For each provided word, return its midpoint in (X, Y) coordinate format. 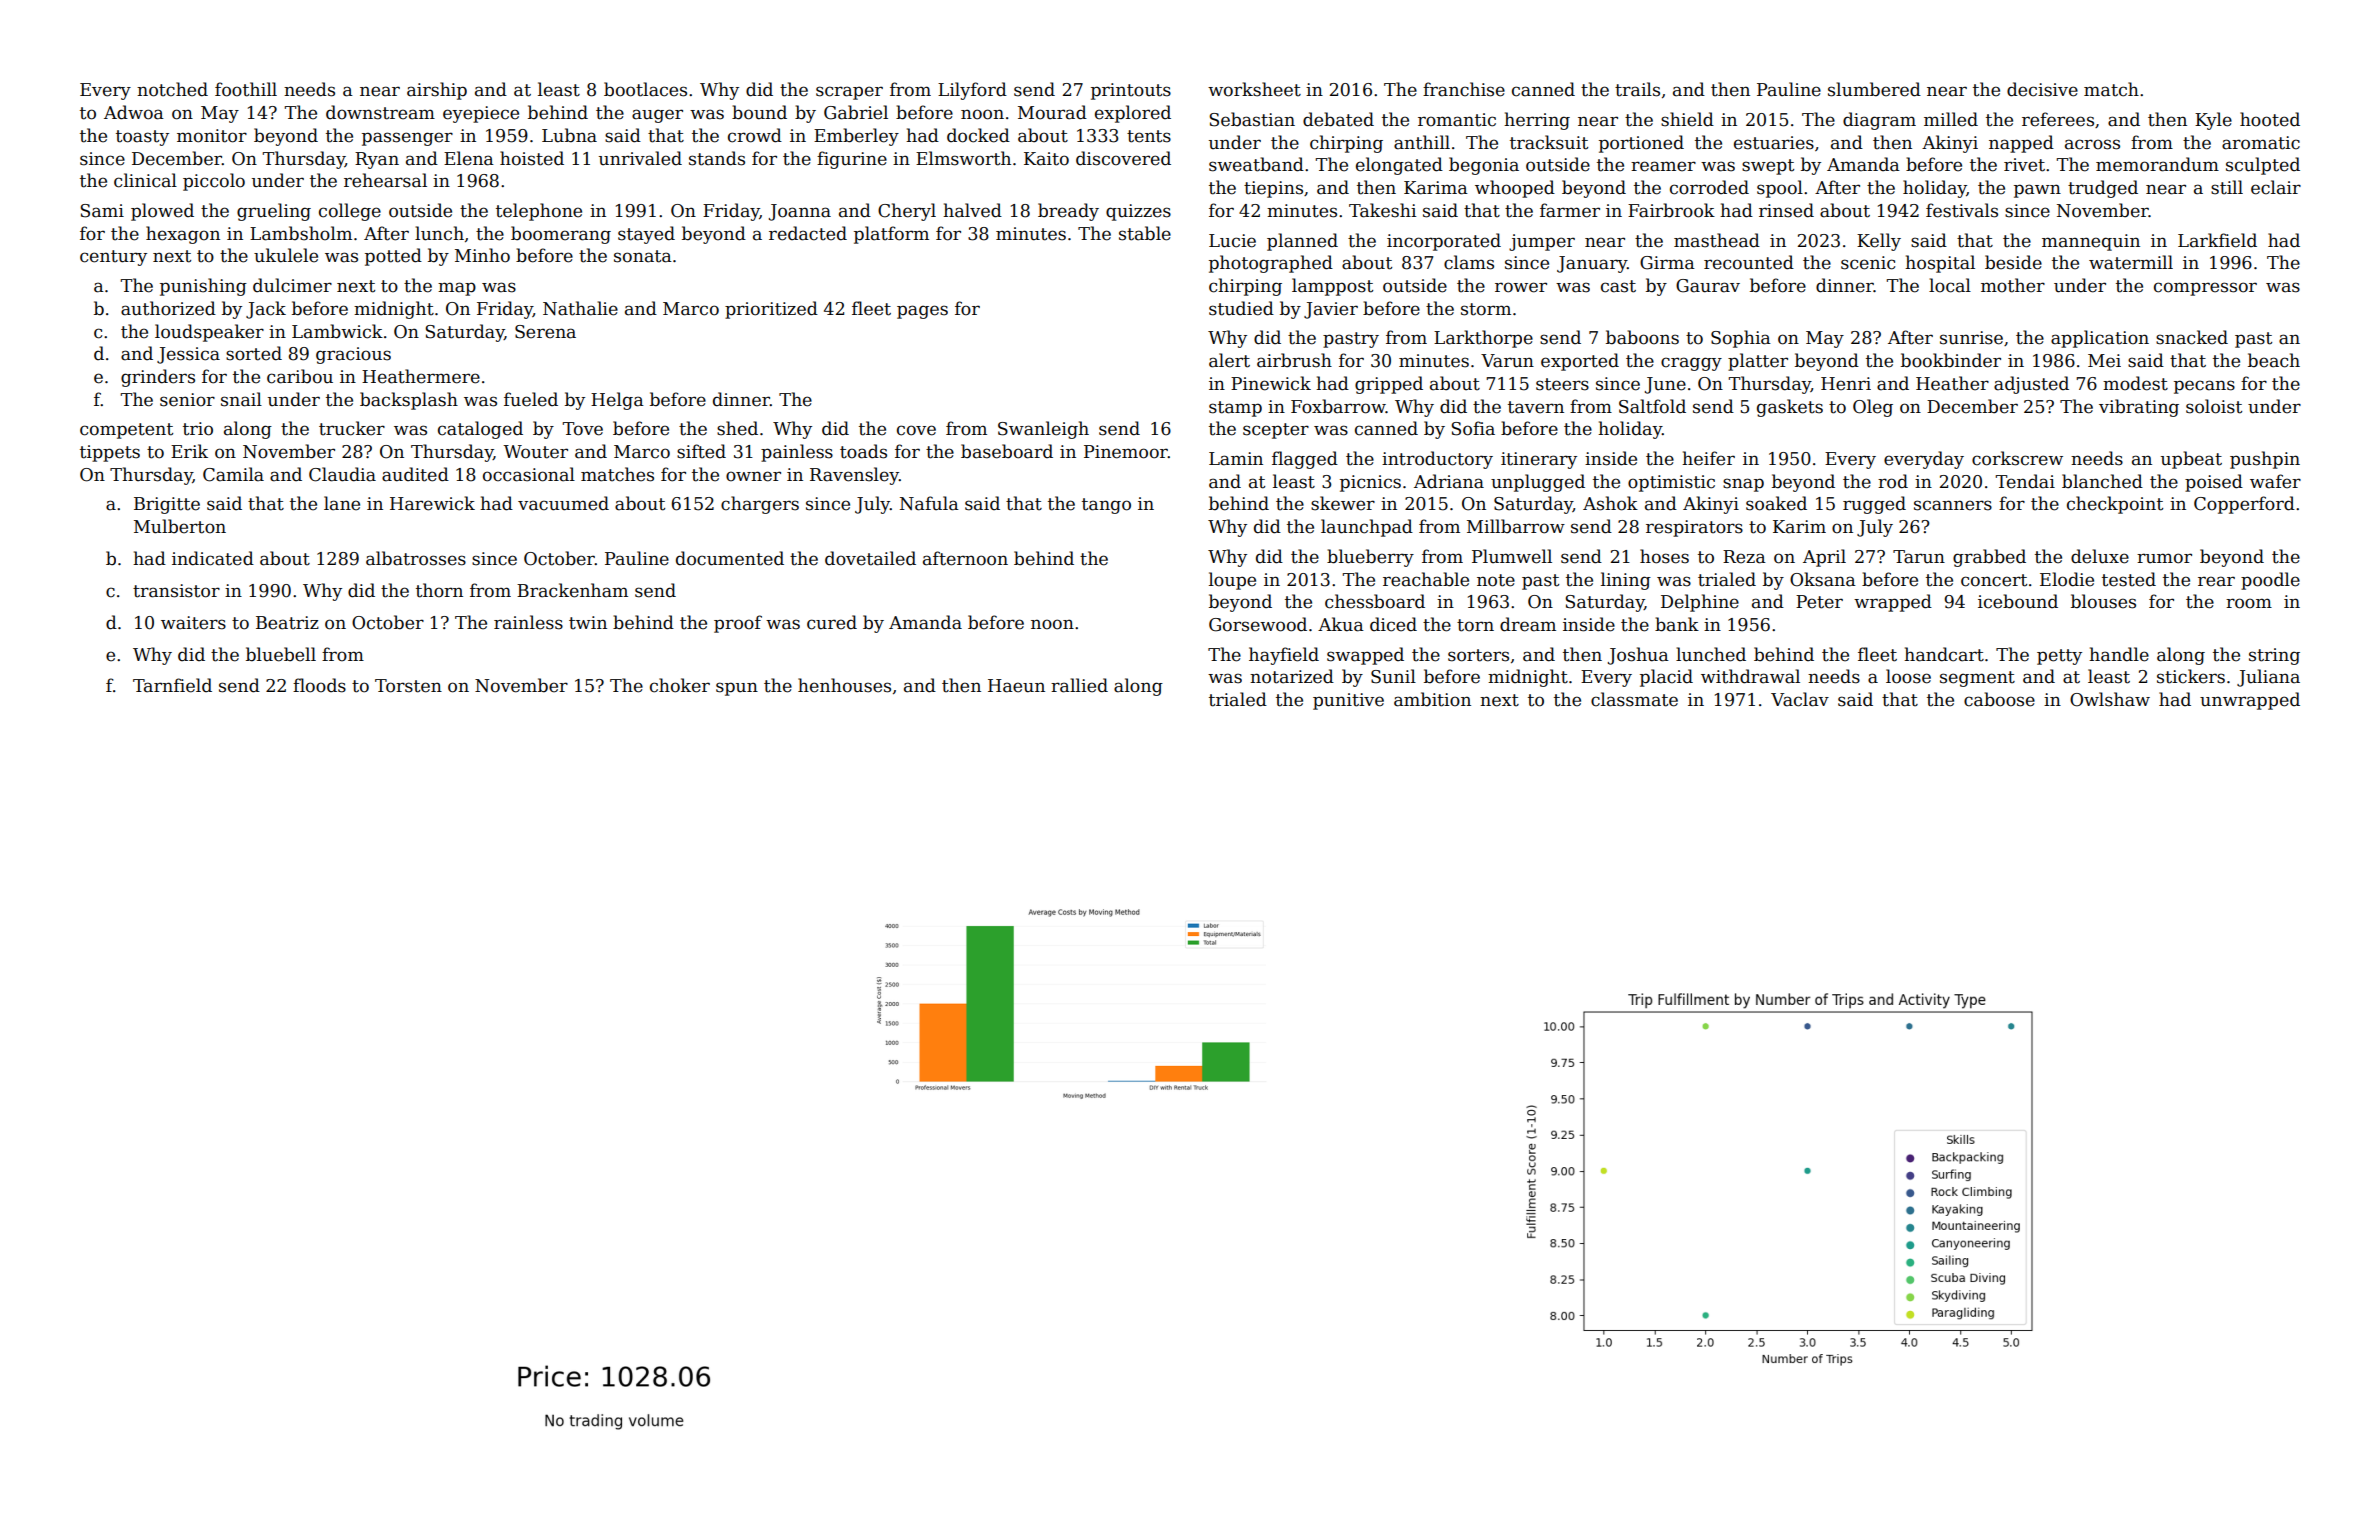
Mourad (1052, 112)
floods (319, 685)
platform (891, 235)
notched (172, 89)
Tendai (2025, 481)
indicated (213, 558)
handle (2119, 654)
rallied (1079, 685)
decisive (2042, 89)
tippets (110, 453)
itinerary (1539, 460)
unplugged (1538, 483)
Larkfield (2217, 240)
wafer (2275, 481)
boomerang (561, 235)
